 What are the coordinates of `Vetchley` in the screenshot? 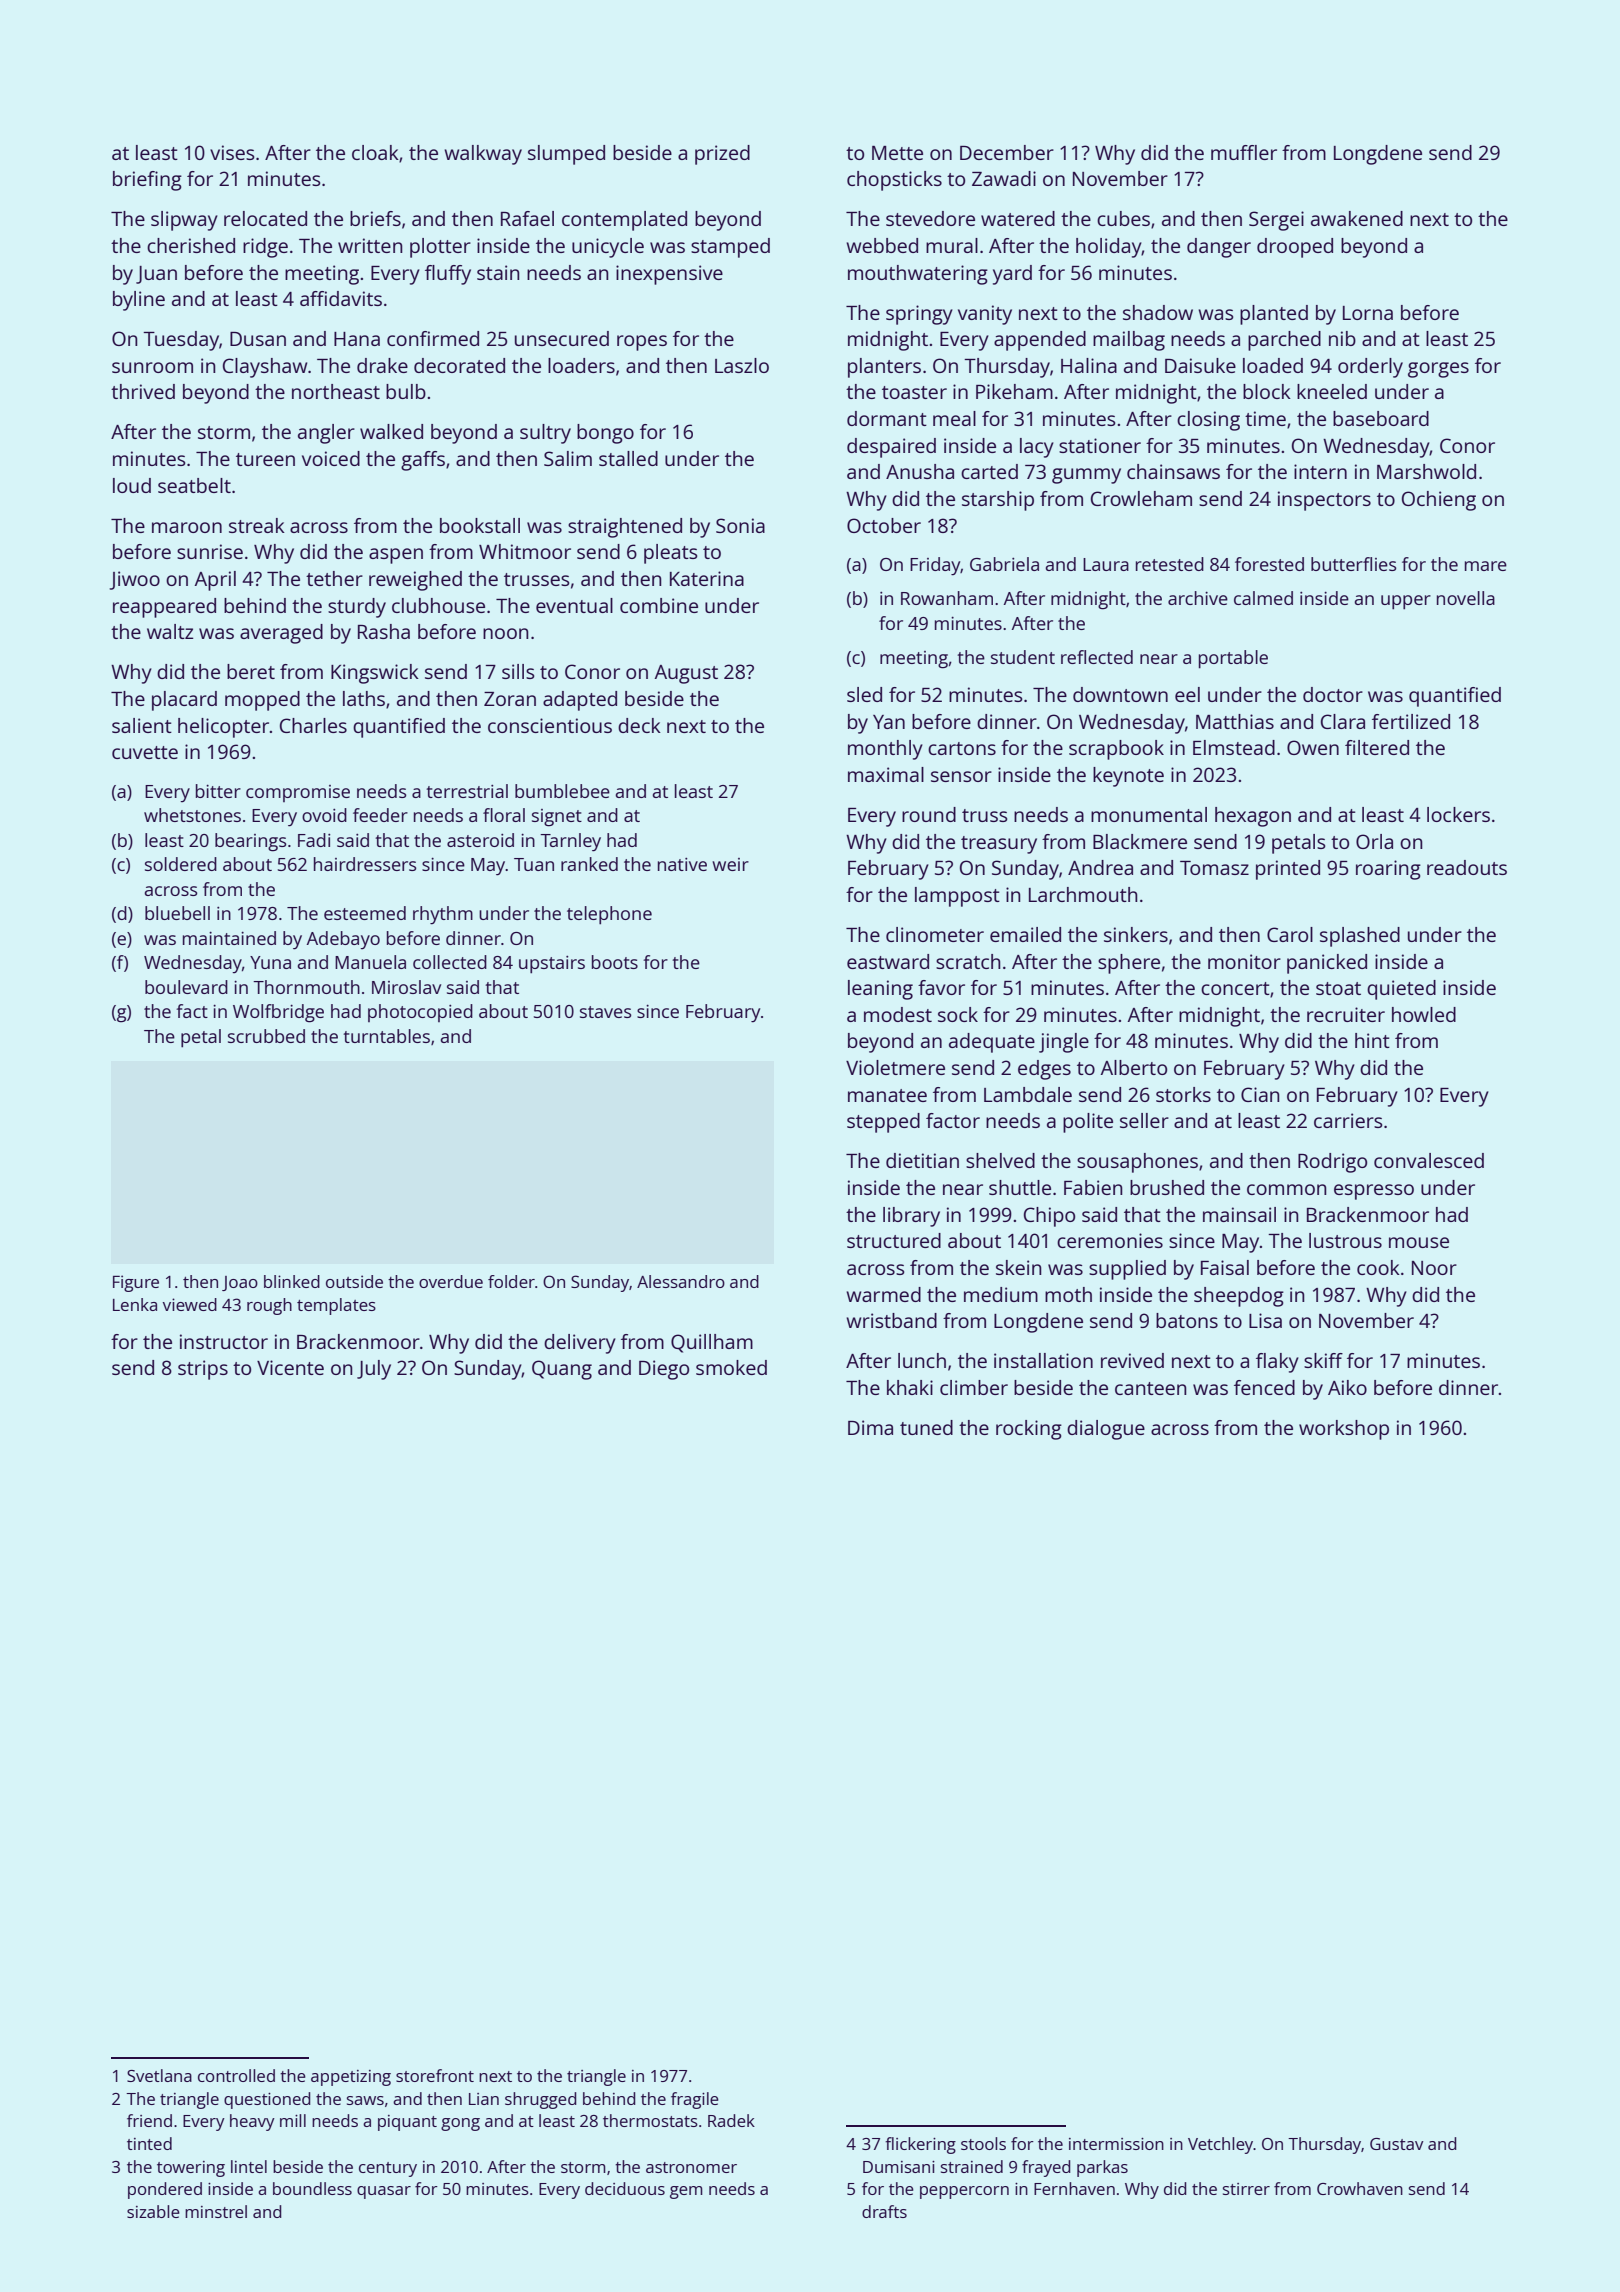 It's located at (1220, 2145).
